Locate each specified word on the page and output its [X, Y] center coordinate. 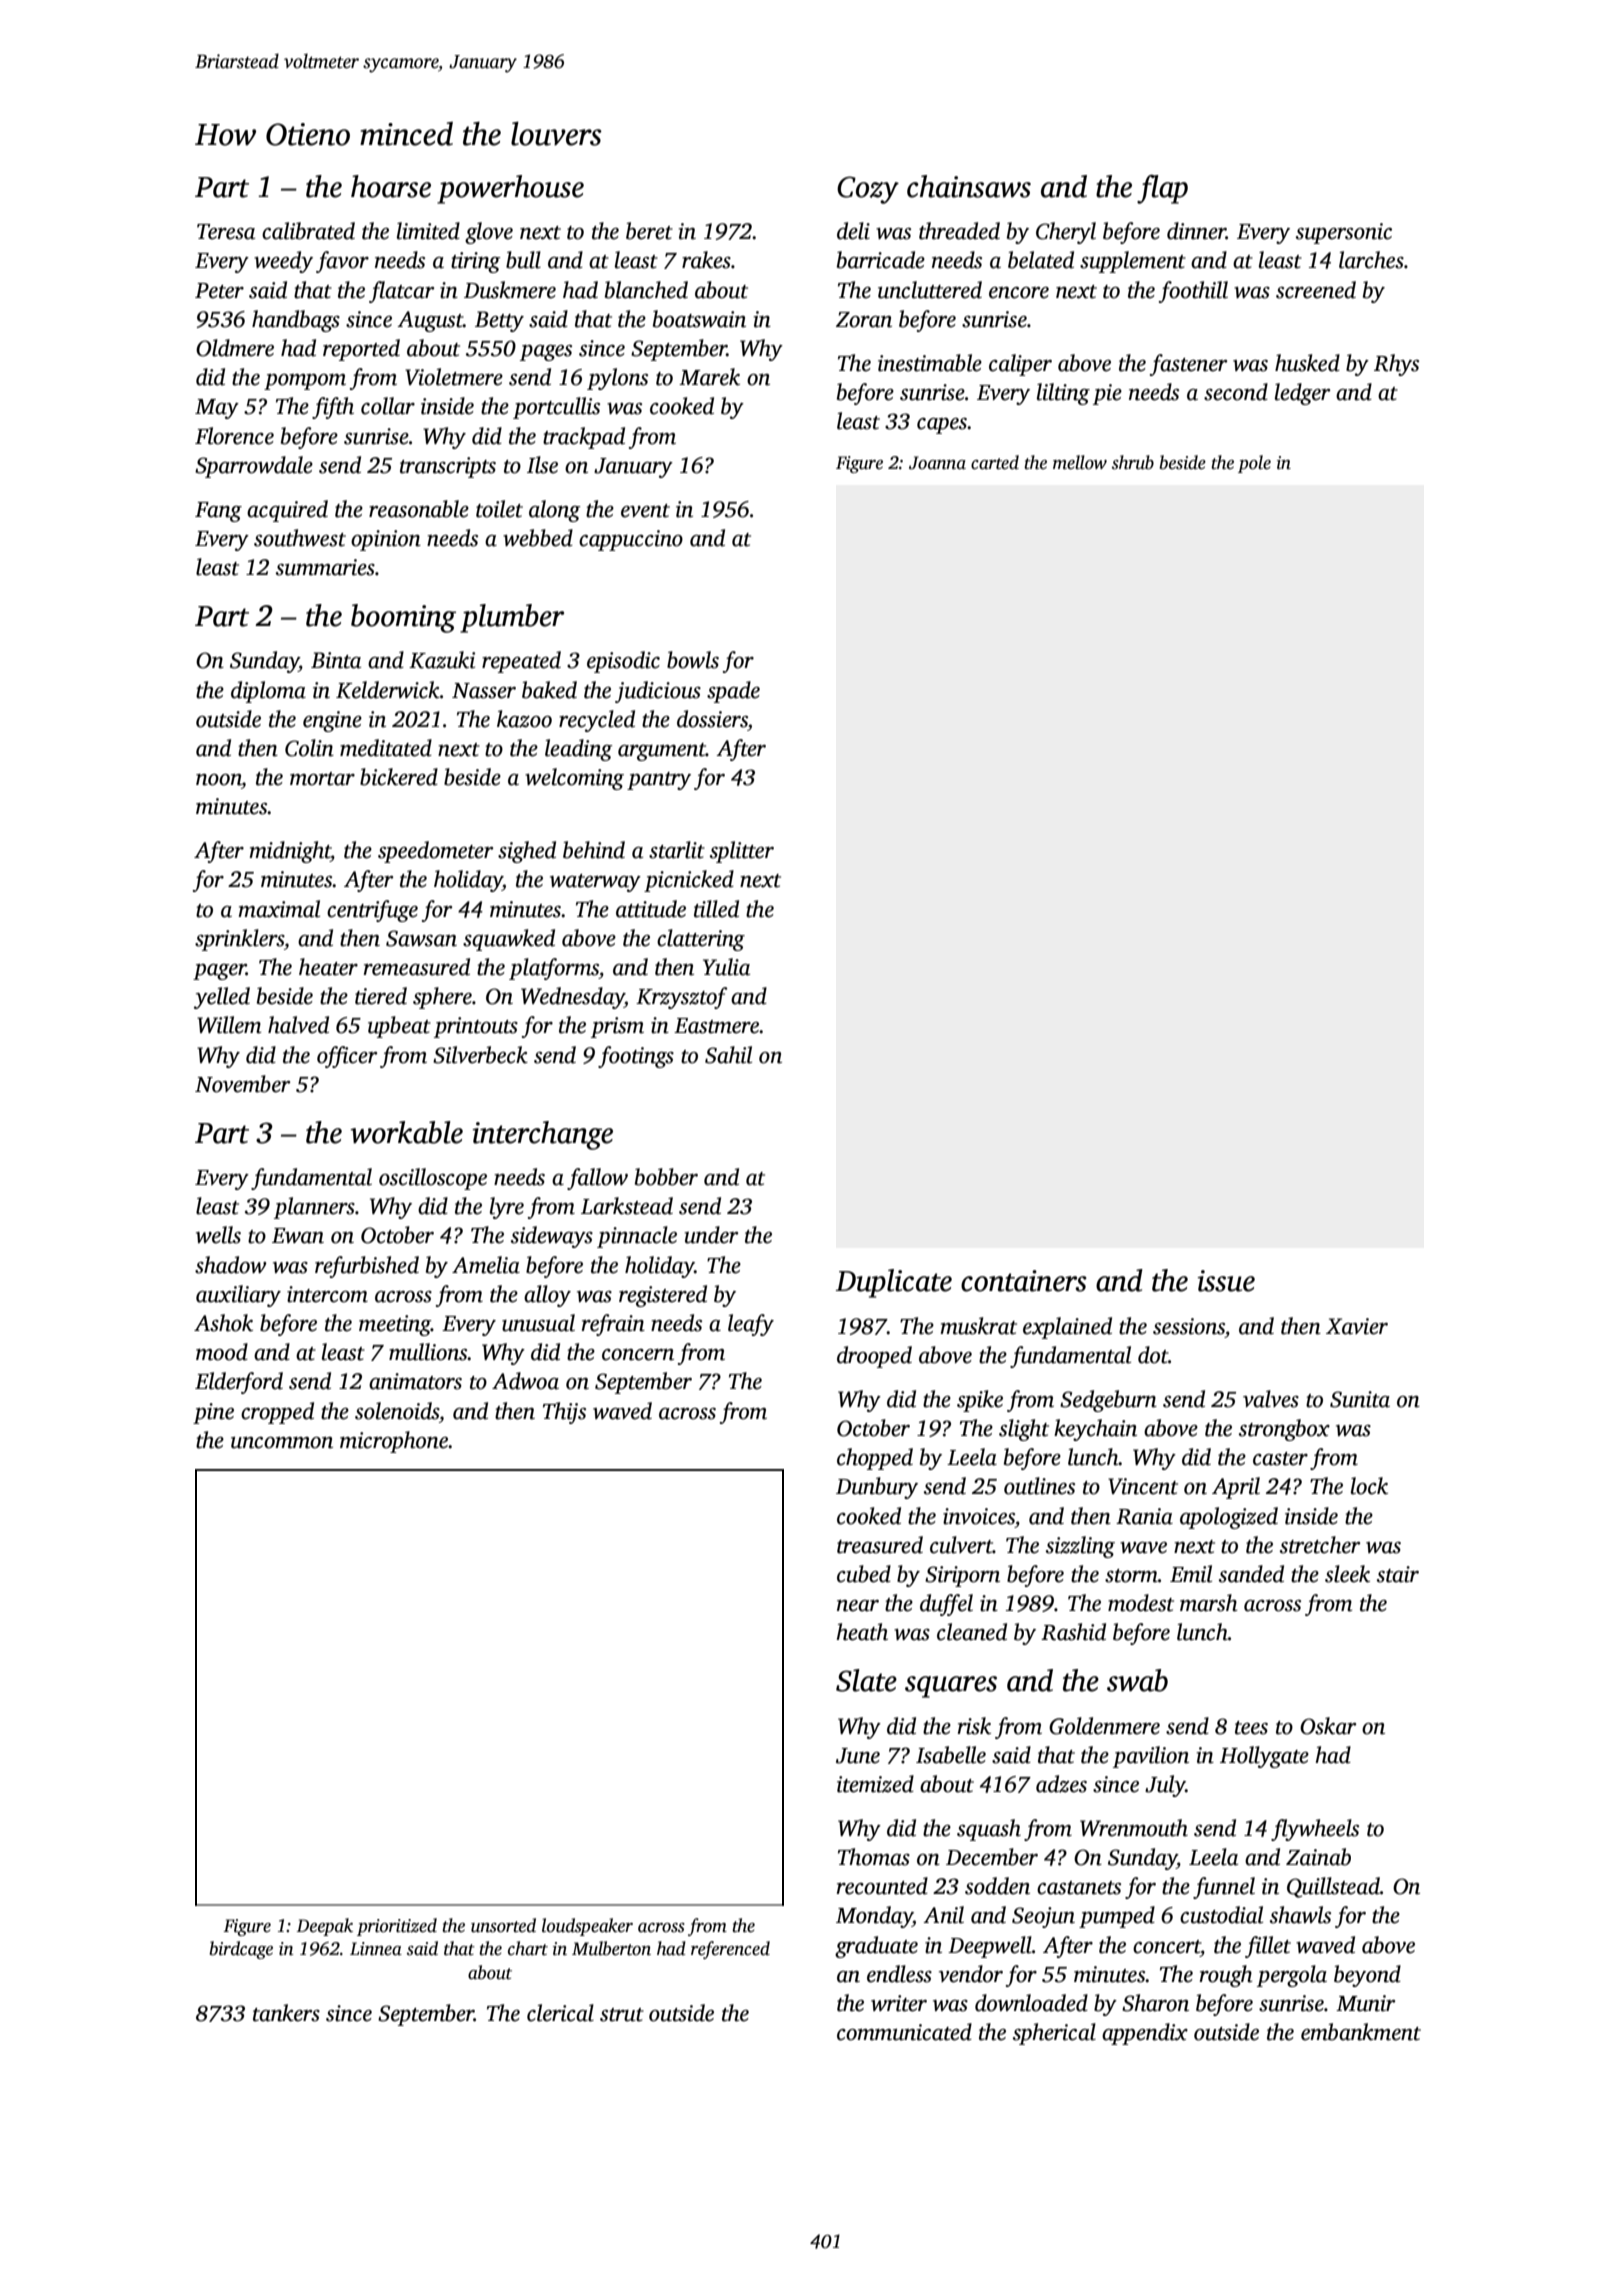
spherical [1054, 2034]
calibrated [308, 231]
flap [1162, 189]
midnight [290, 852]
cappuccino [631, 540]
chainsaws [969, 186]
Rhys [1396, 365]
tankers [286, 2013]
